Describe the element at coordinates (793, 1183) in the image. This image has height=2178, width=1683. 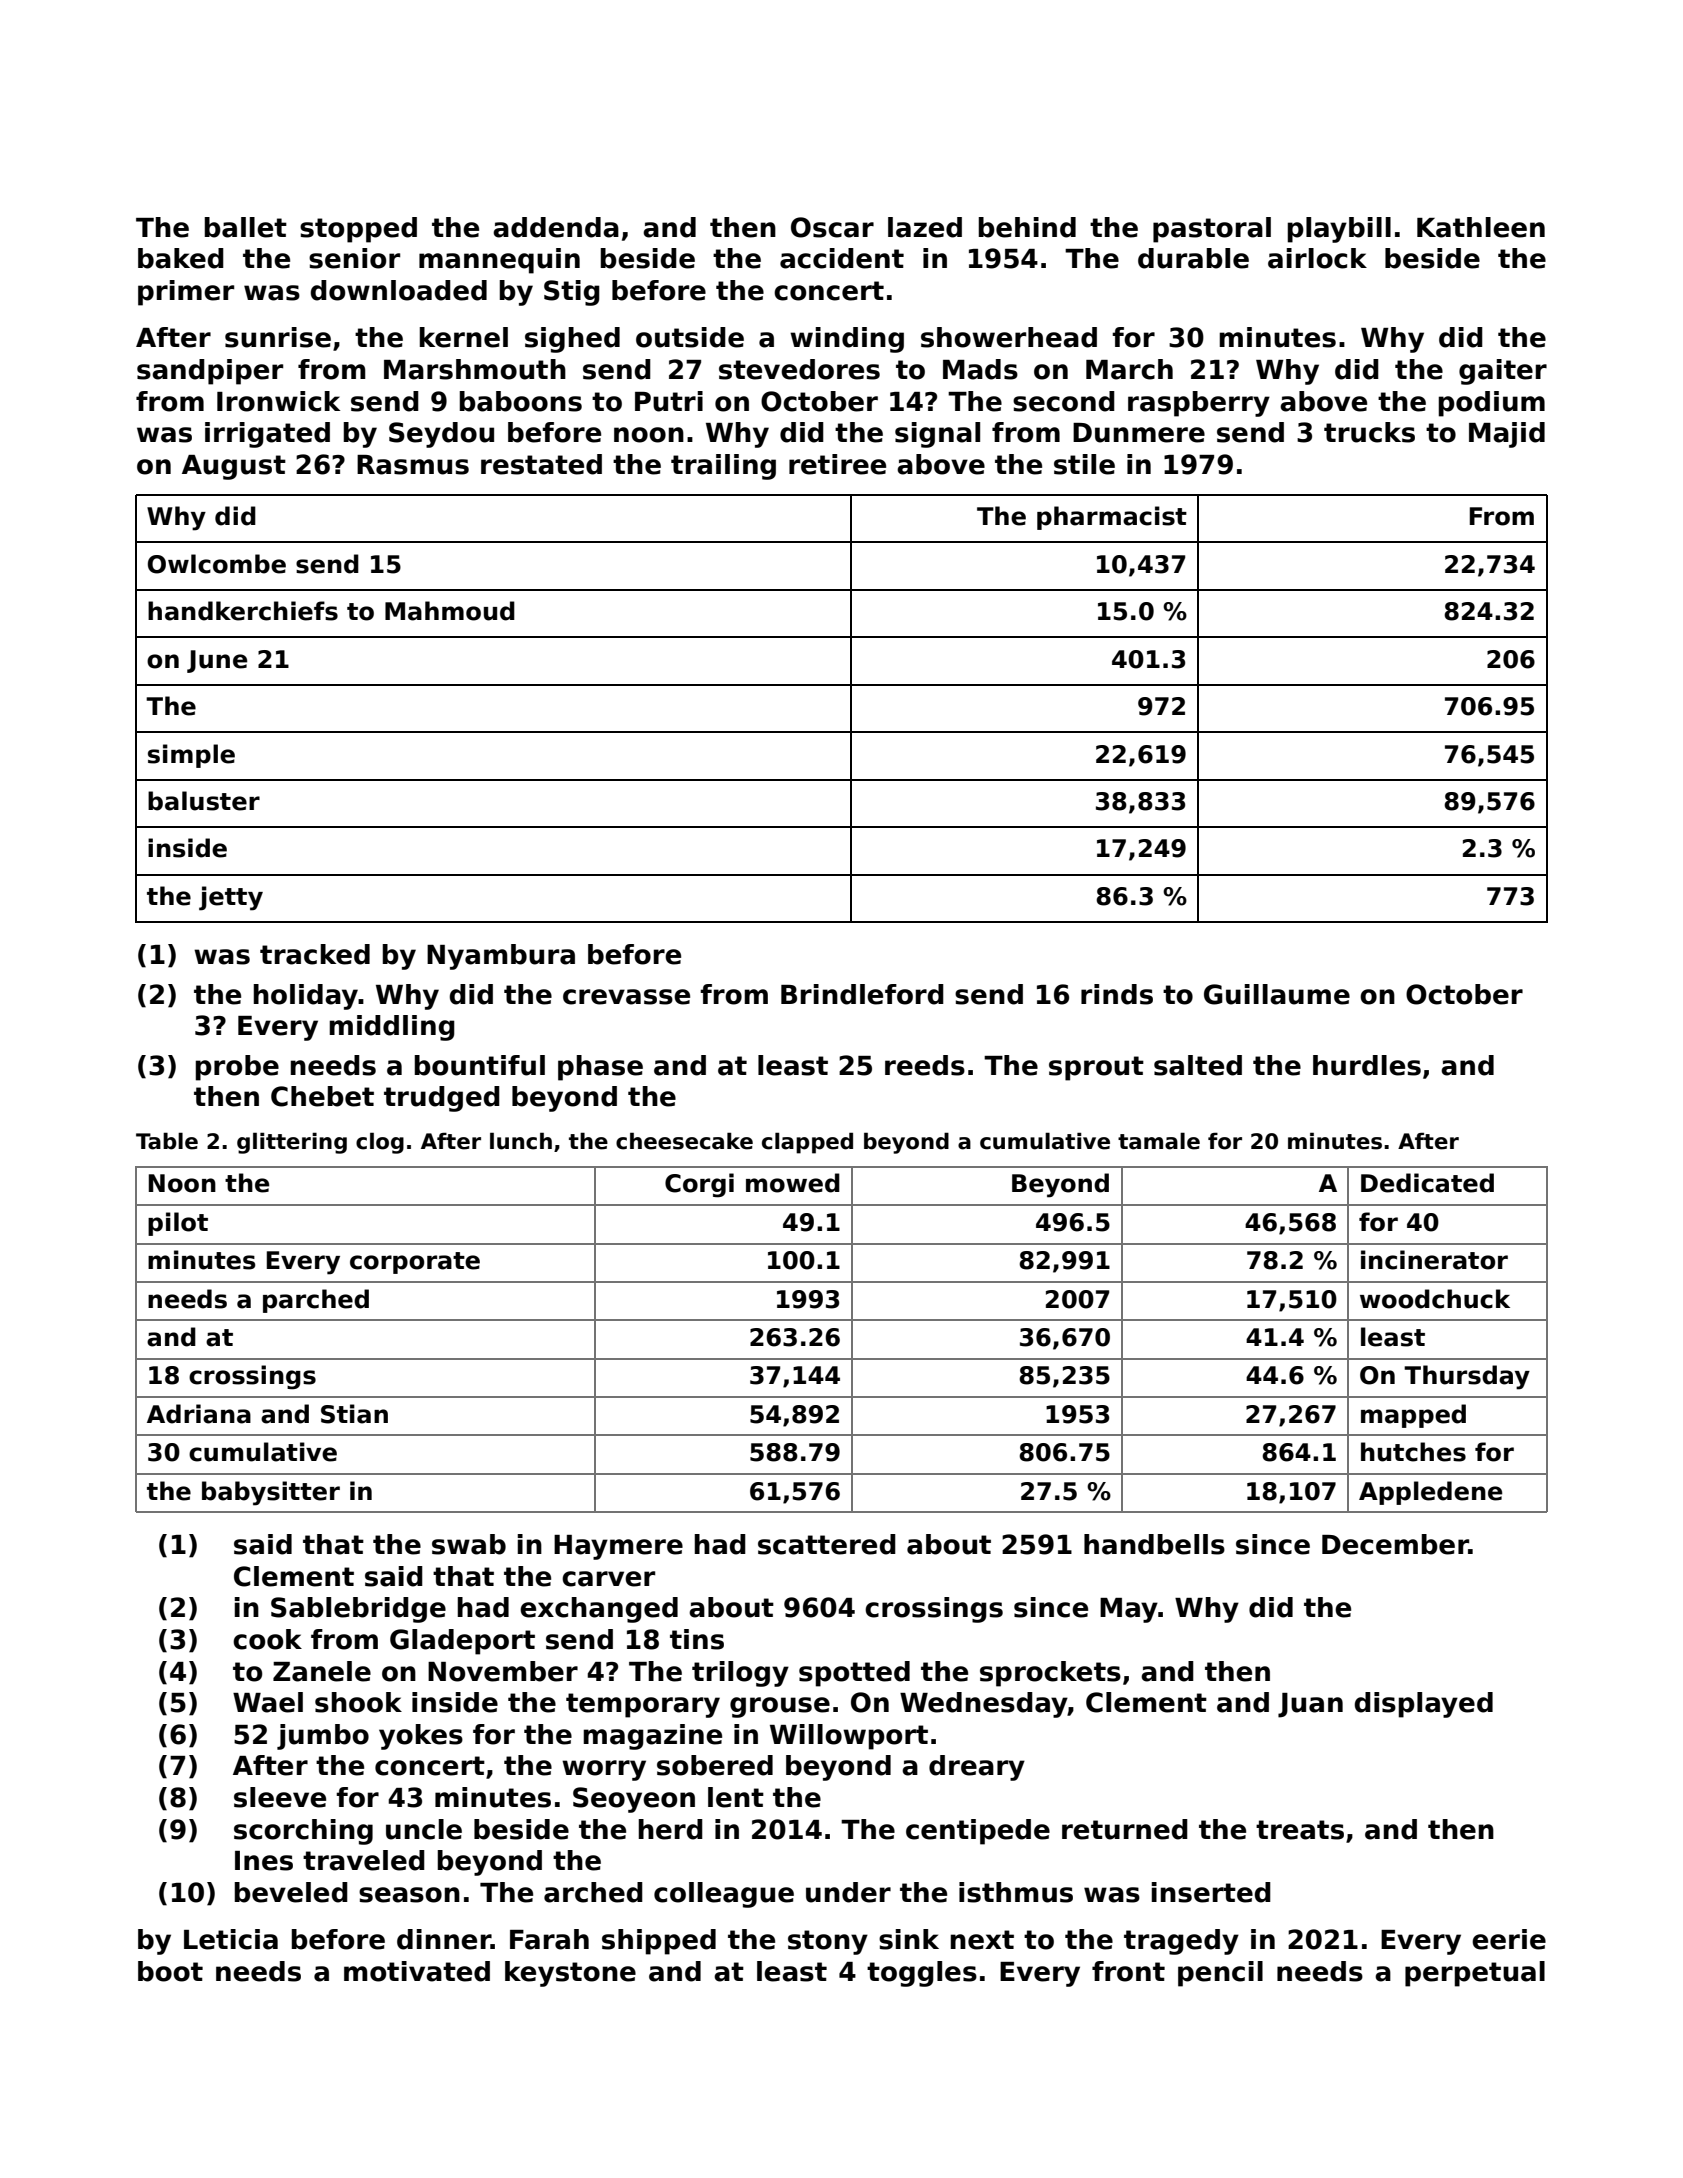
I see `mowed` at that location.
